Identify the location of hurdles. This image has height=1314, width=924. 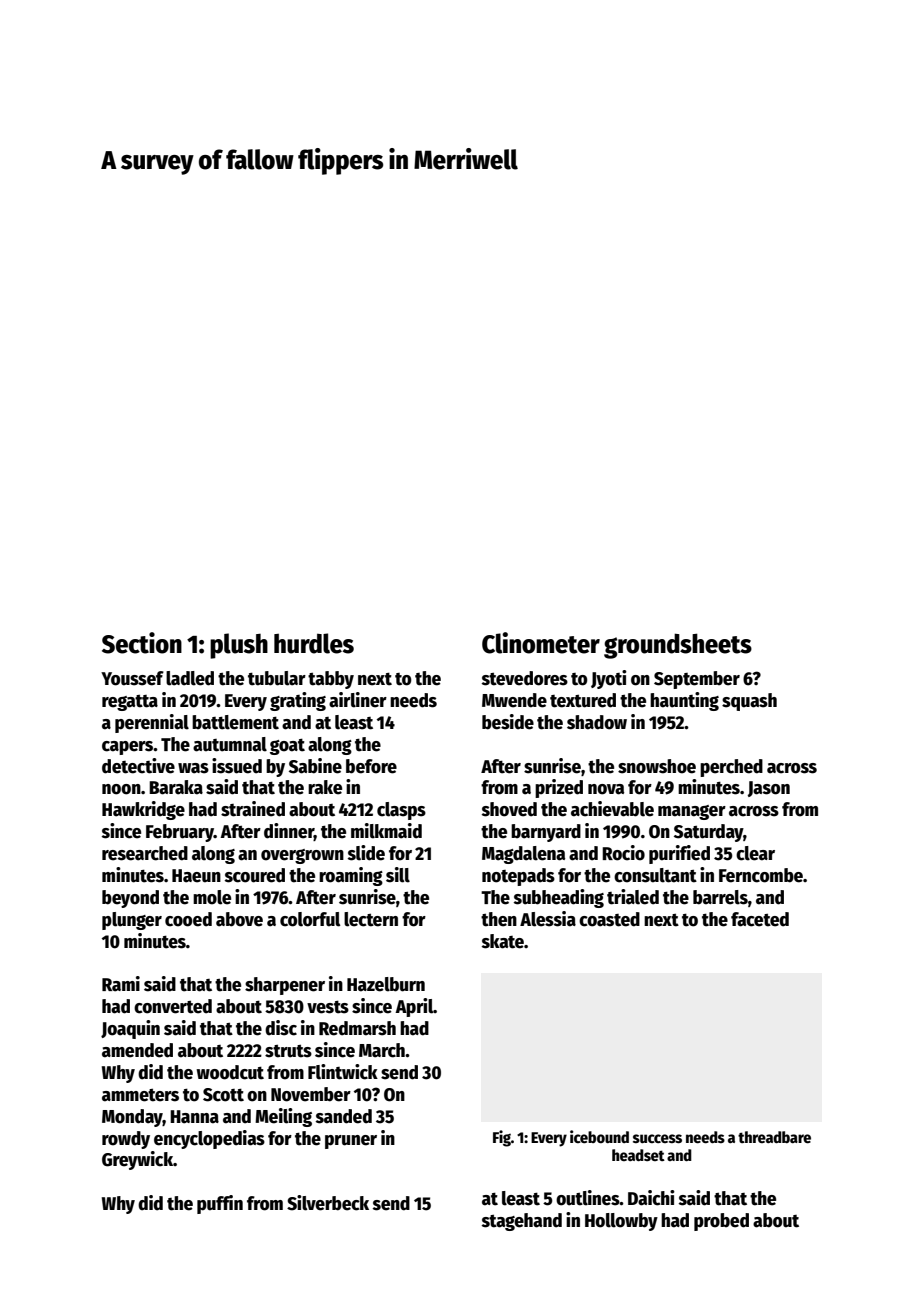
(314, 643).
